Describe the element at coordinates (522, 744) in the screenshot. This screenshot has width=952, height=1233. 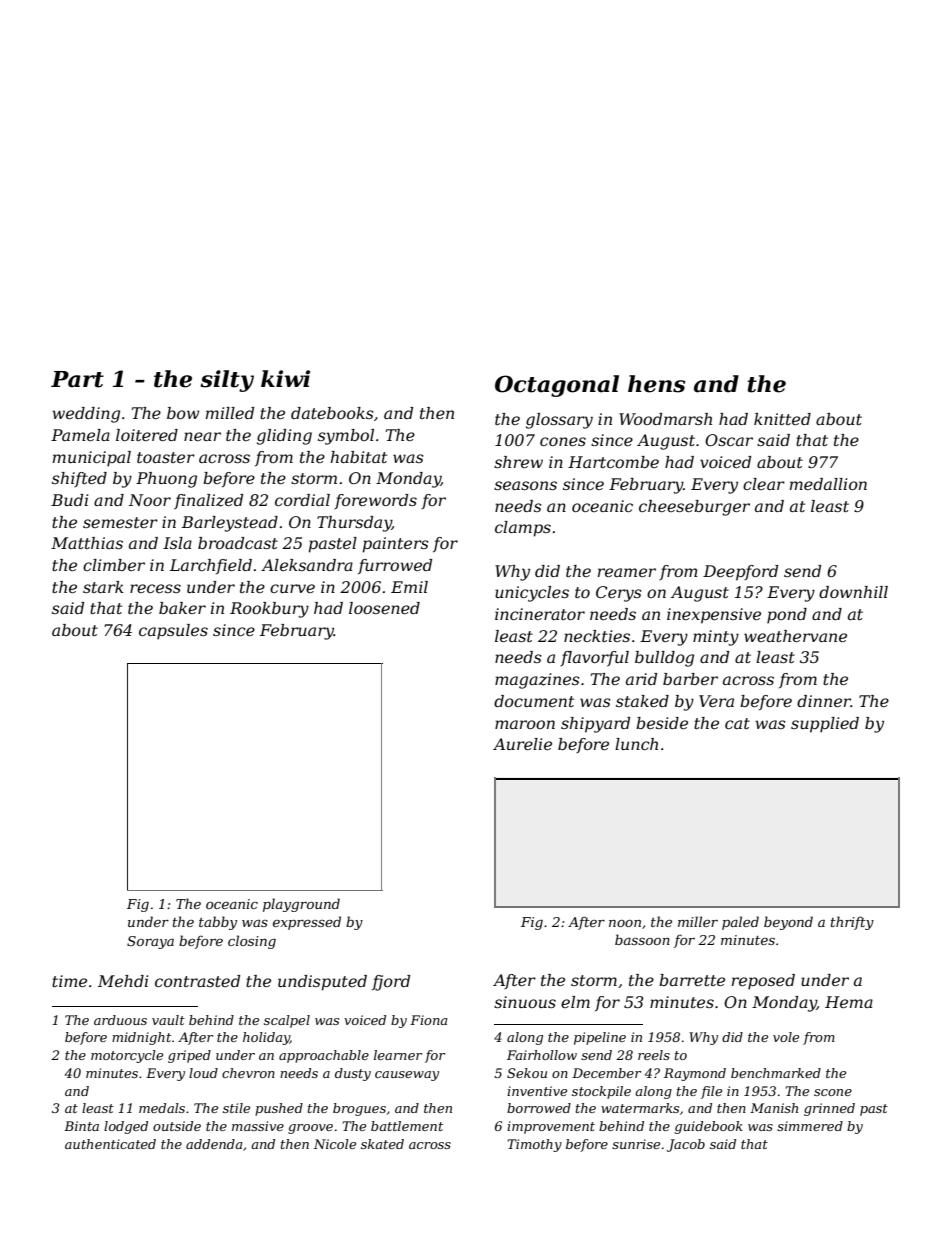
I see `Aurelie` at that location.
